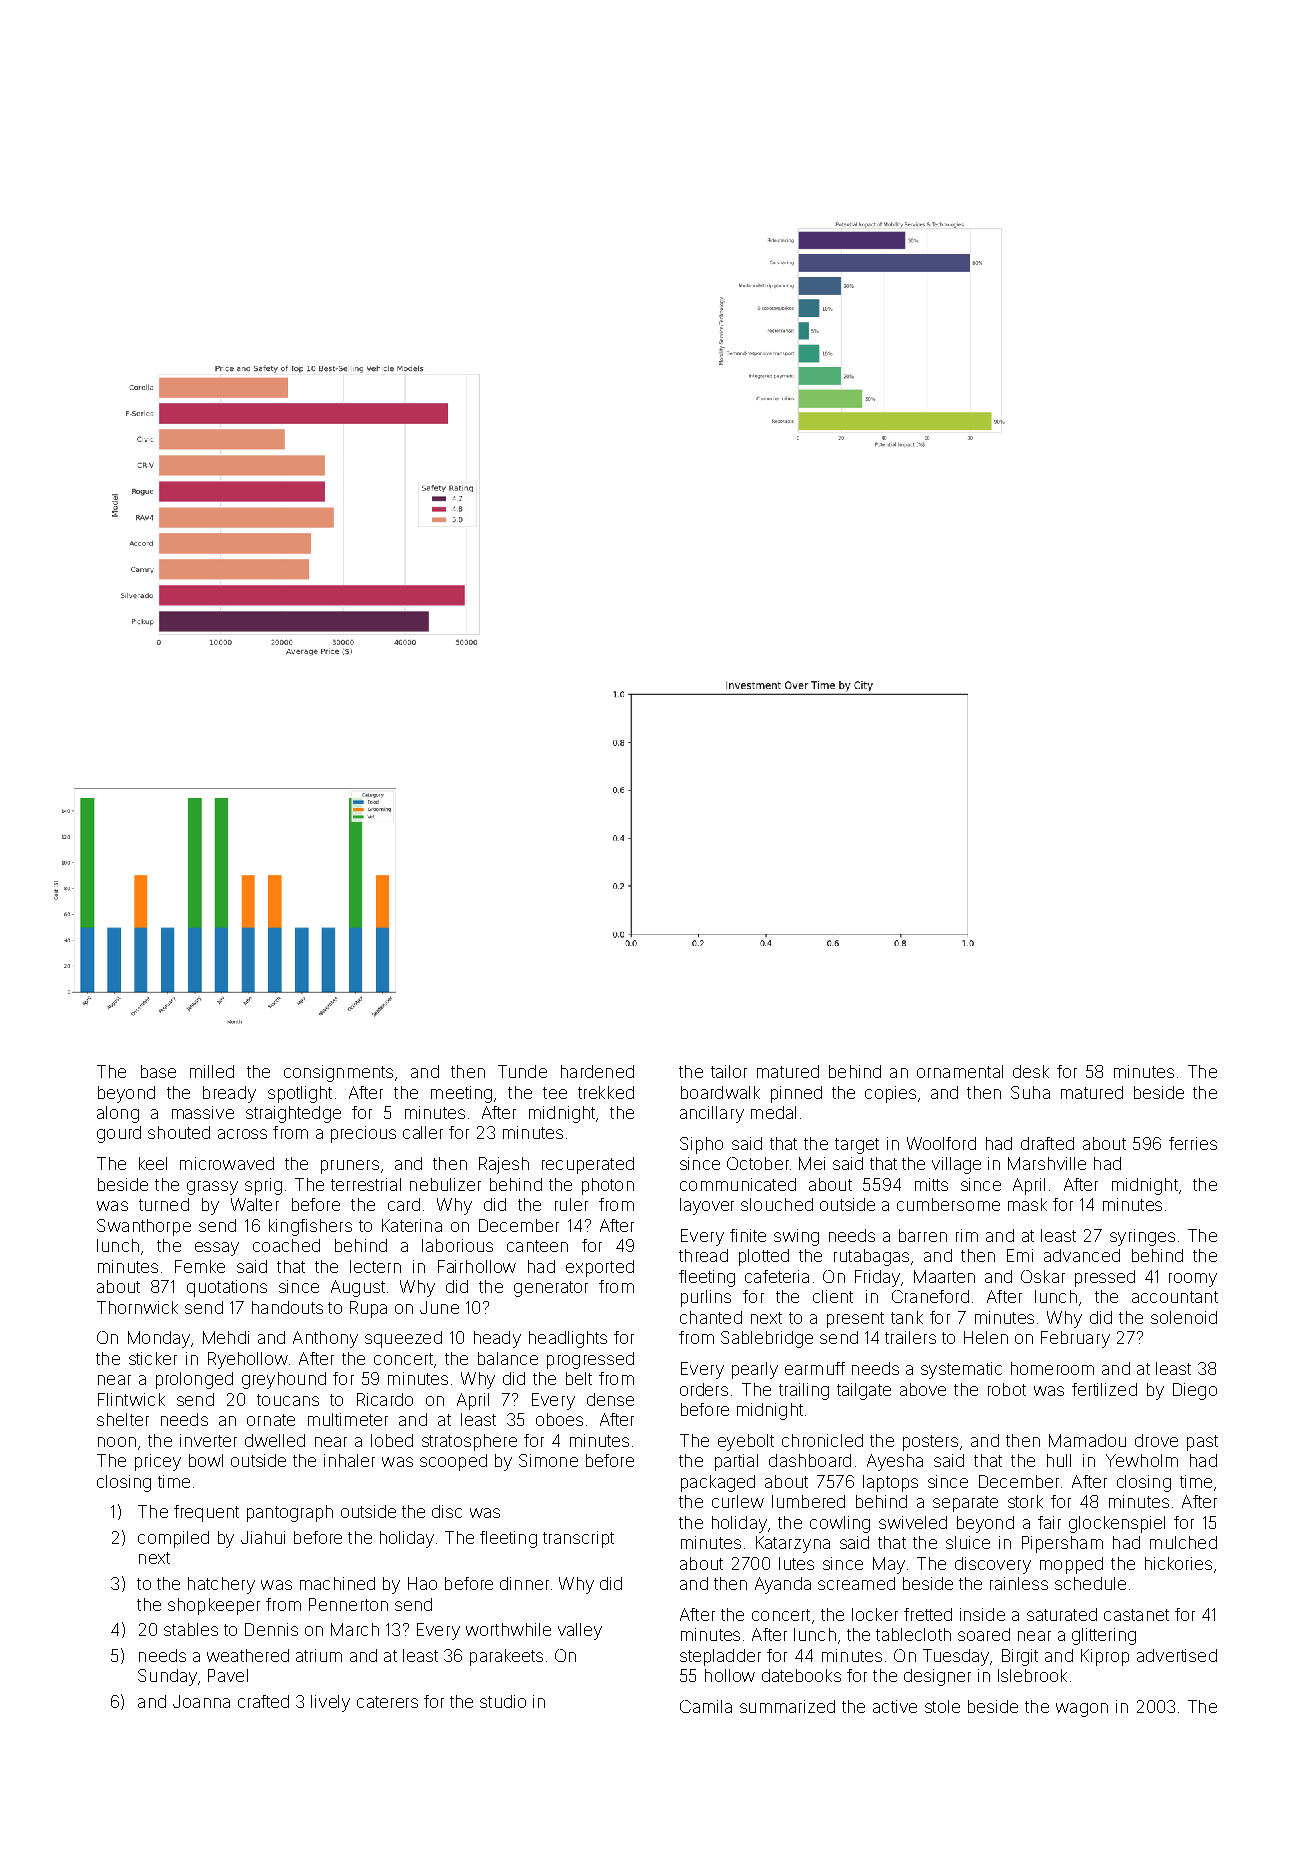 The width and height of the image is (1314, 1858). Describe the element at coordinates (551, 1289) in the image. I see `generator` at that location.
